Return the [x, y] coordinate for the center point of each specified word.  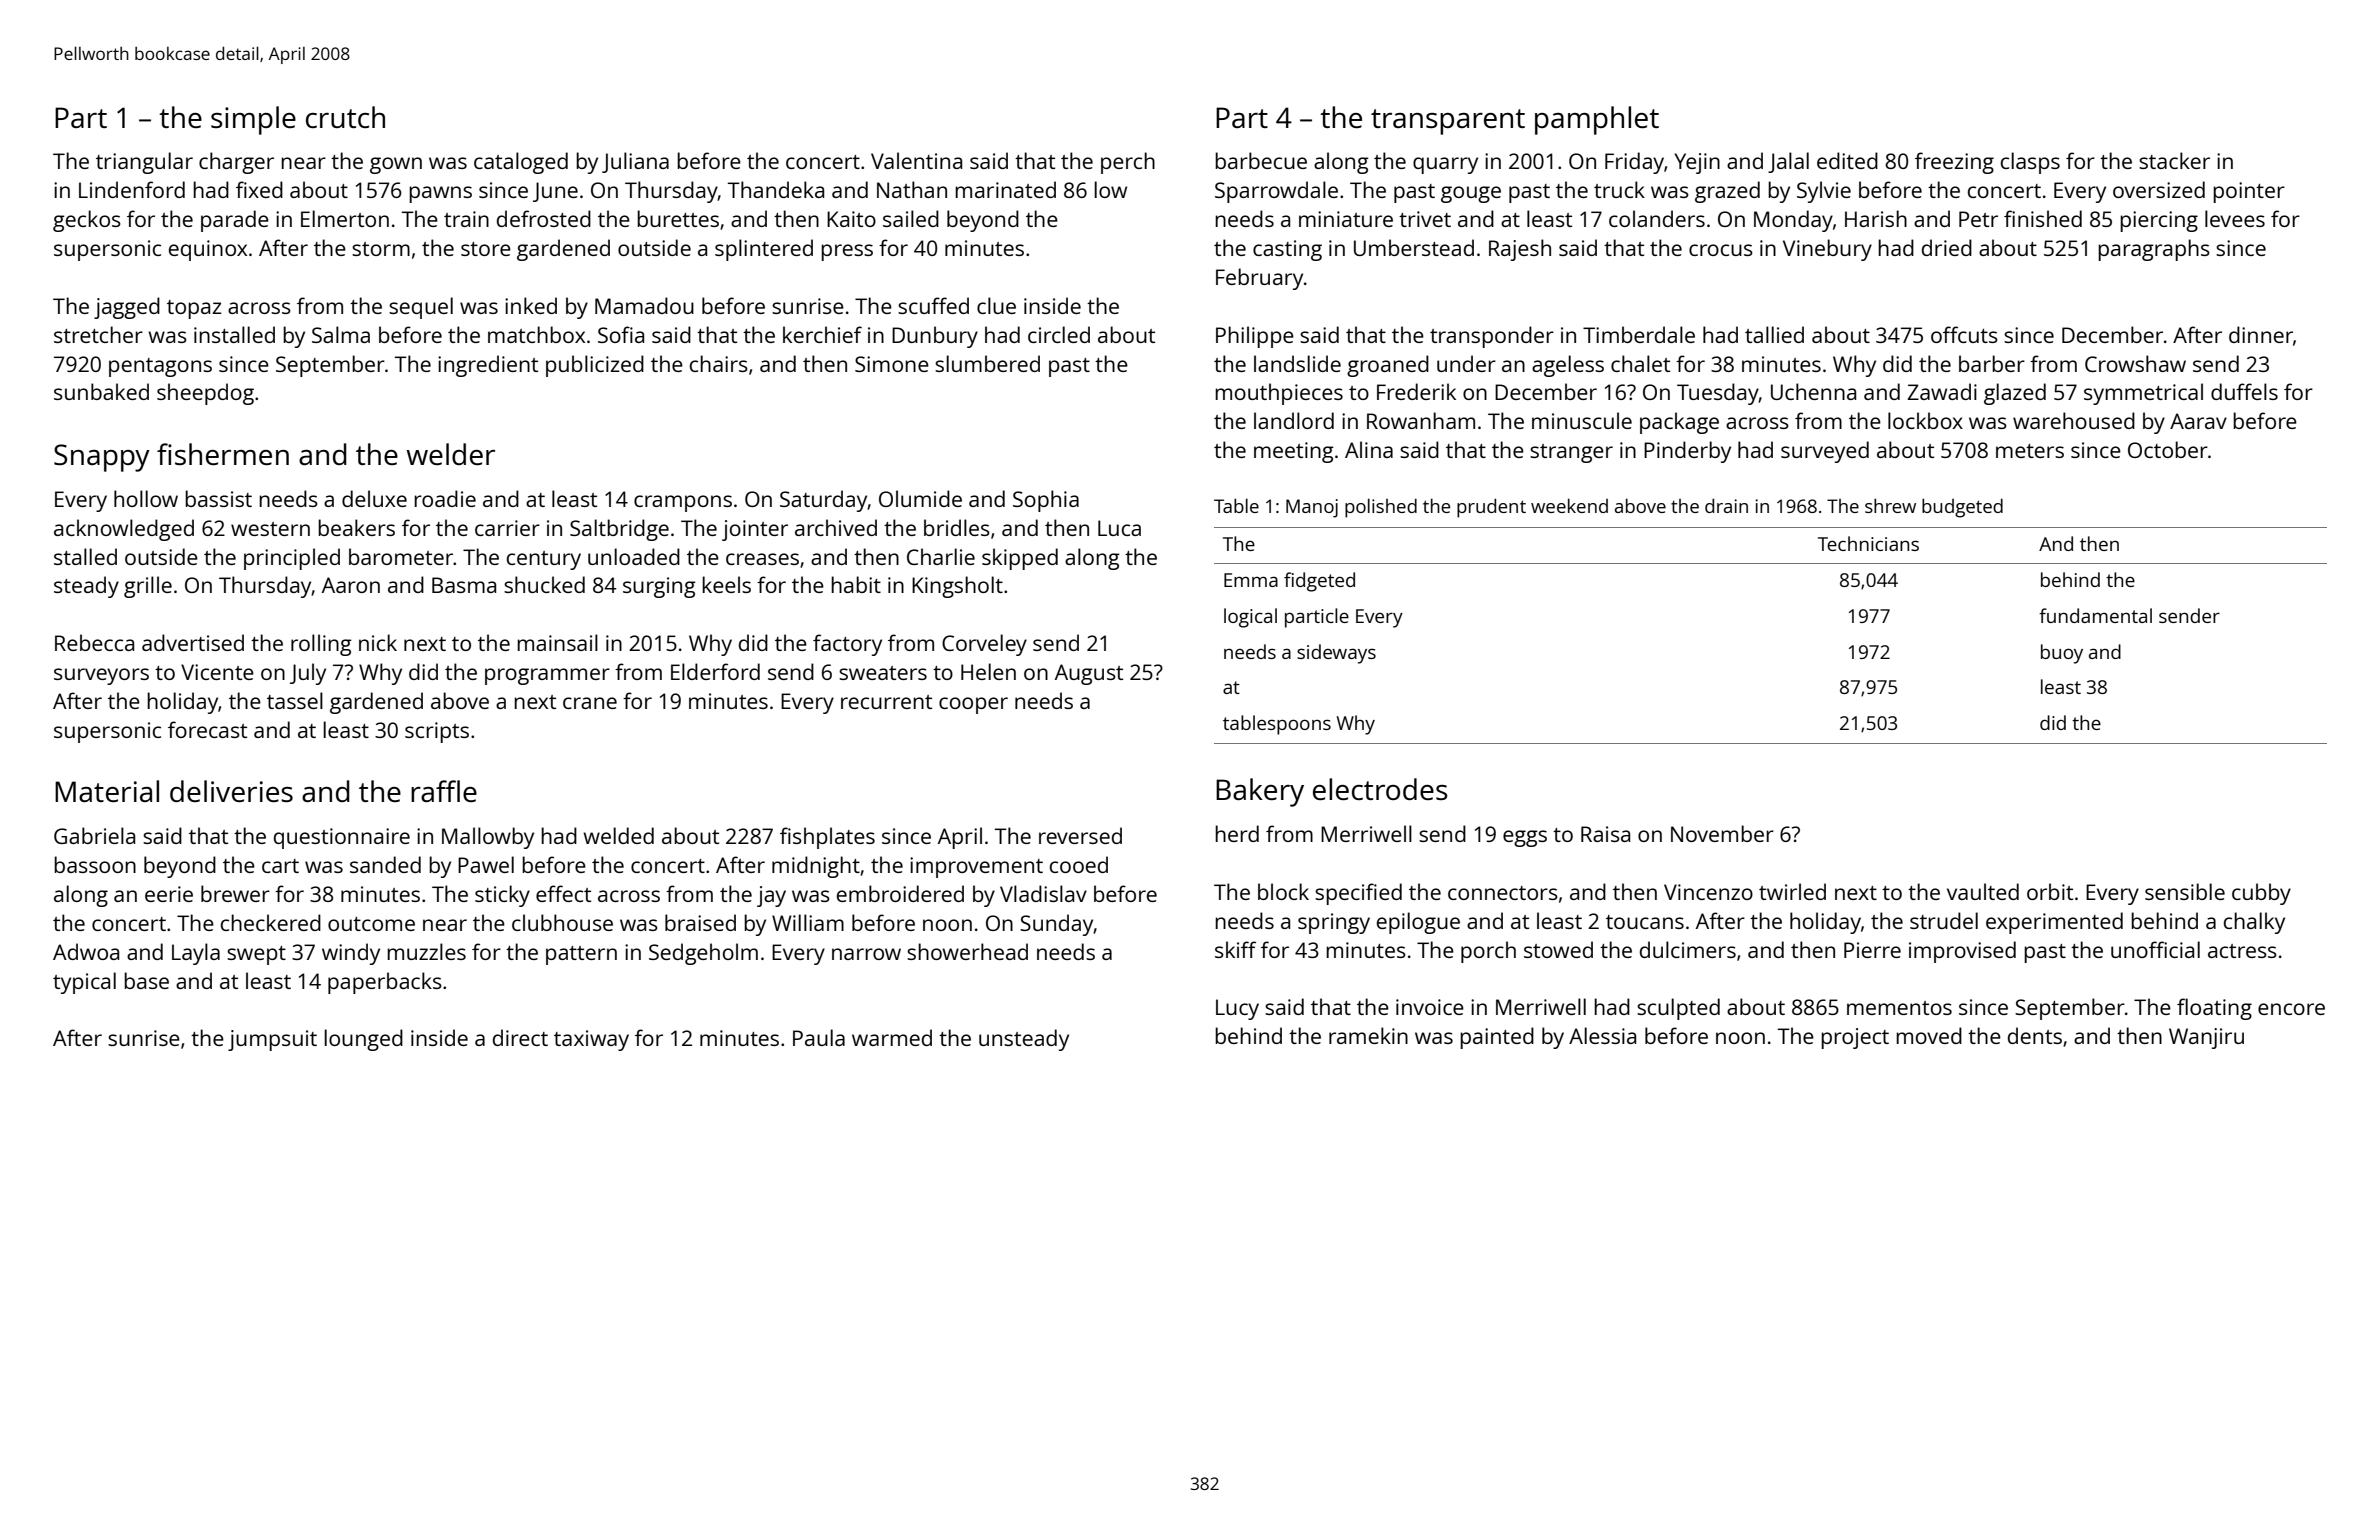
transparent [1448, 122]
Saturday [824, 501]
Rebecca [94, 642]
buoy [2062, 654]
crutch [345, 117]
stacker [2174, 160]
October [2168, 449]
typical [84, 983]
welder [450, 454]
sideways [1336, 654]
